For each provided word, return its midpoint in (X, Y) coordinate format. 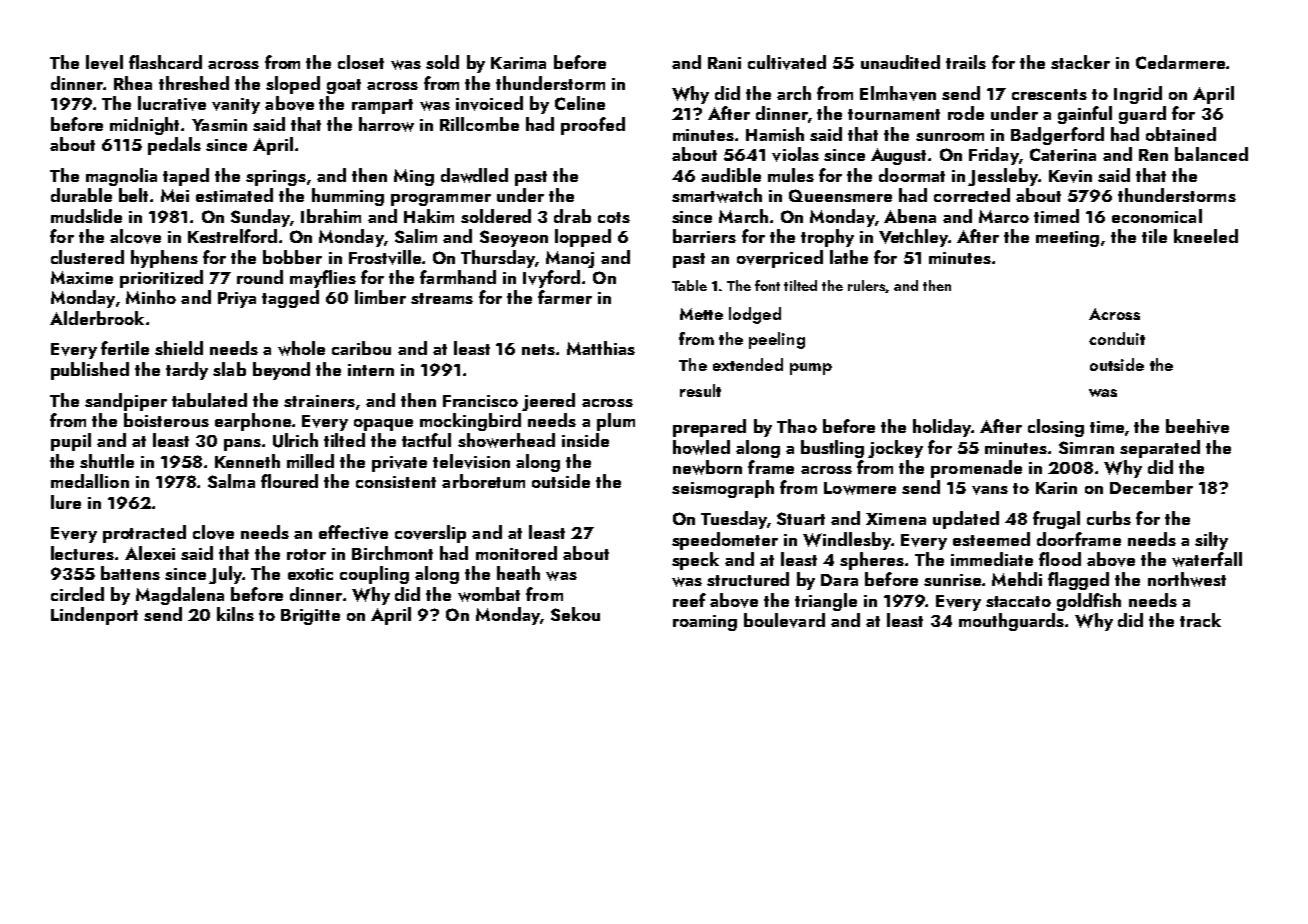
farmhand (458, 277)
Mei (175, 195)
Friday (994, 156)
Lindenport (94, 616)
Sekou (575, 614)
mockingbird (470, 422)
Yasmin (219, 125)
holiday (942, 428)
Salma (231, 481)
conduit (1117, 338)
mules (791, 175)
